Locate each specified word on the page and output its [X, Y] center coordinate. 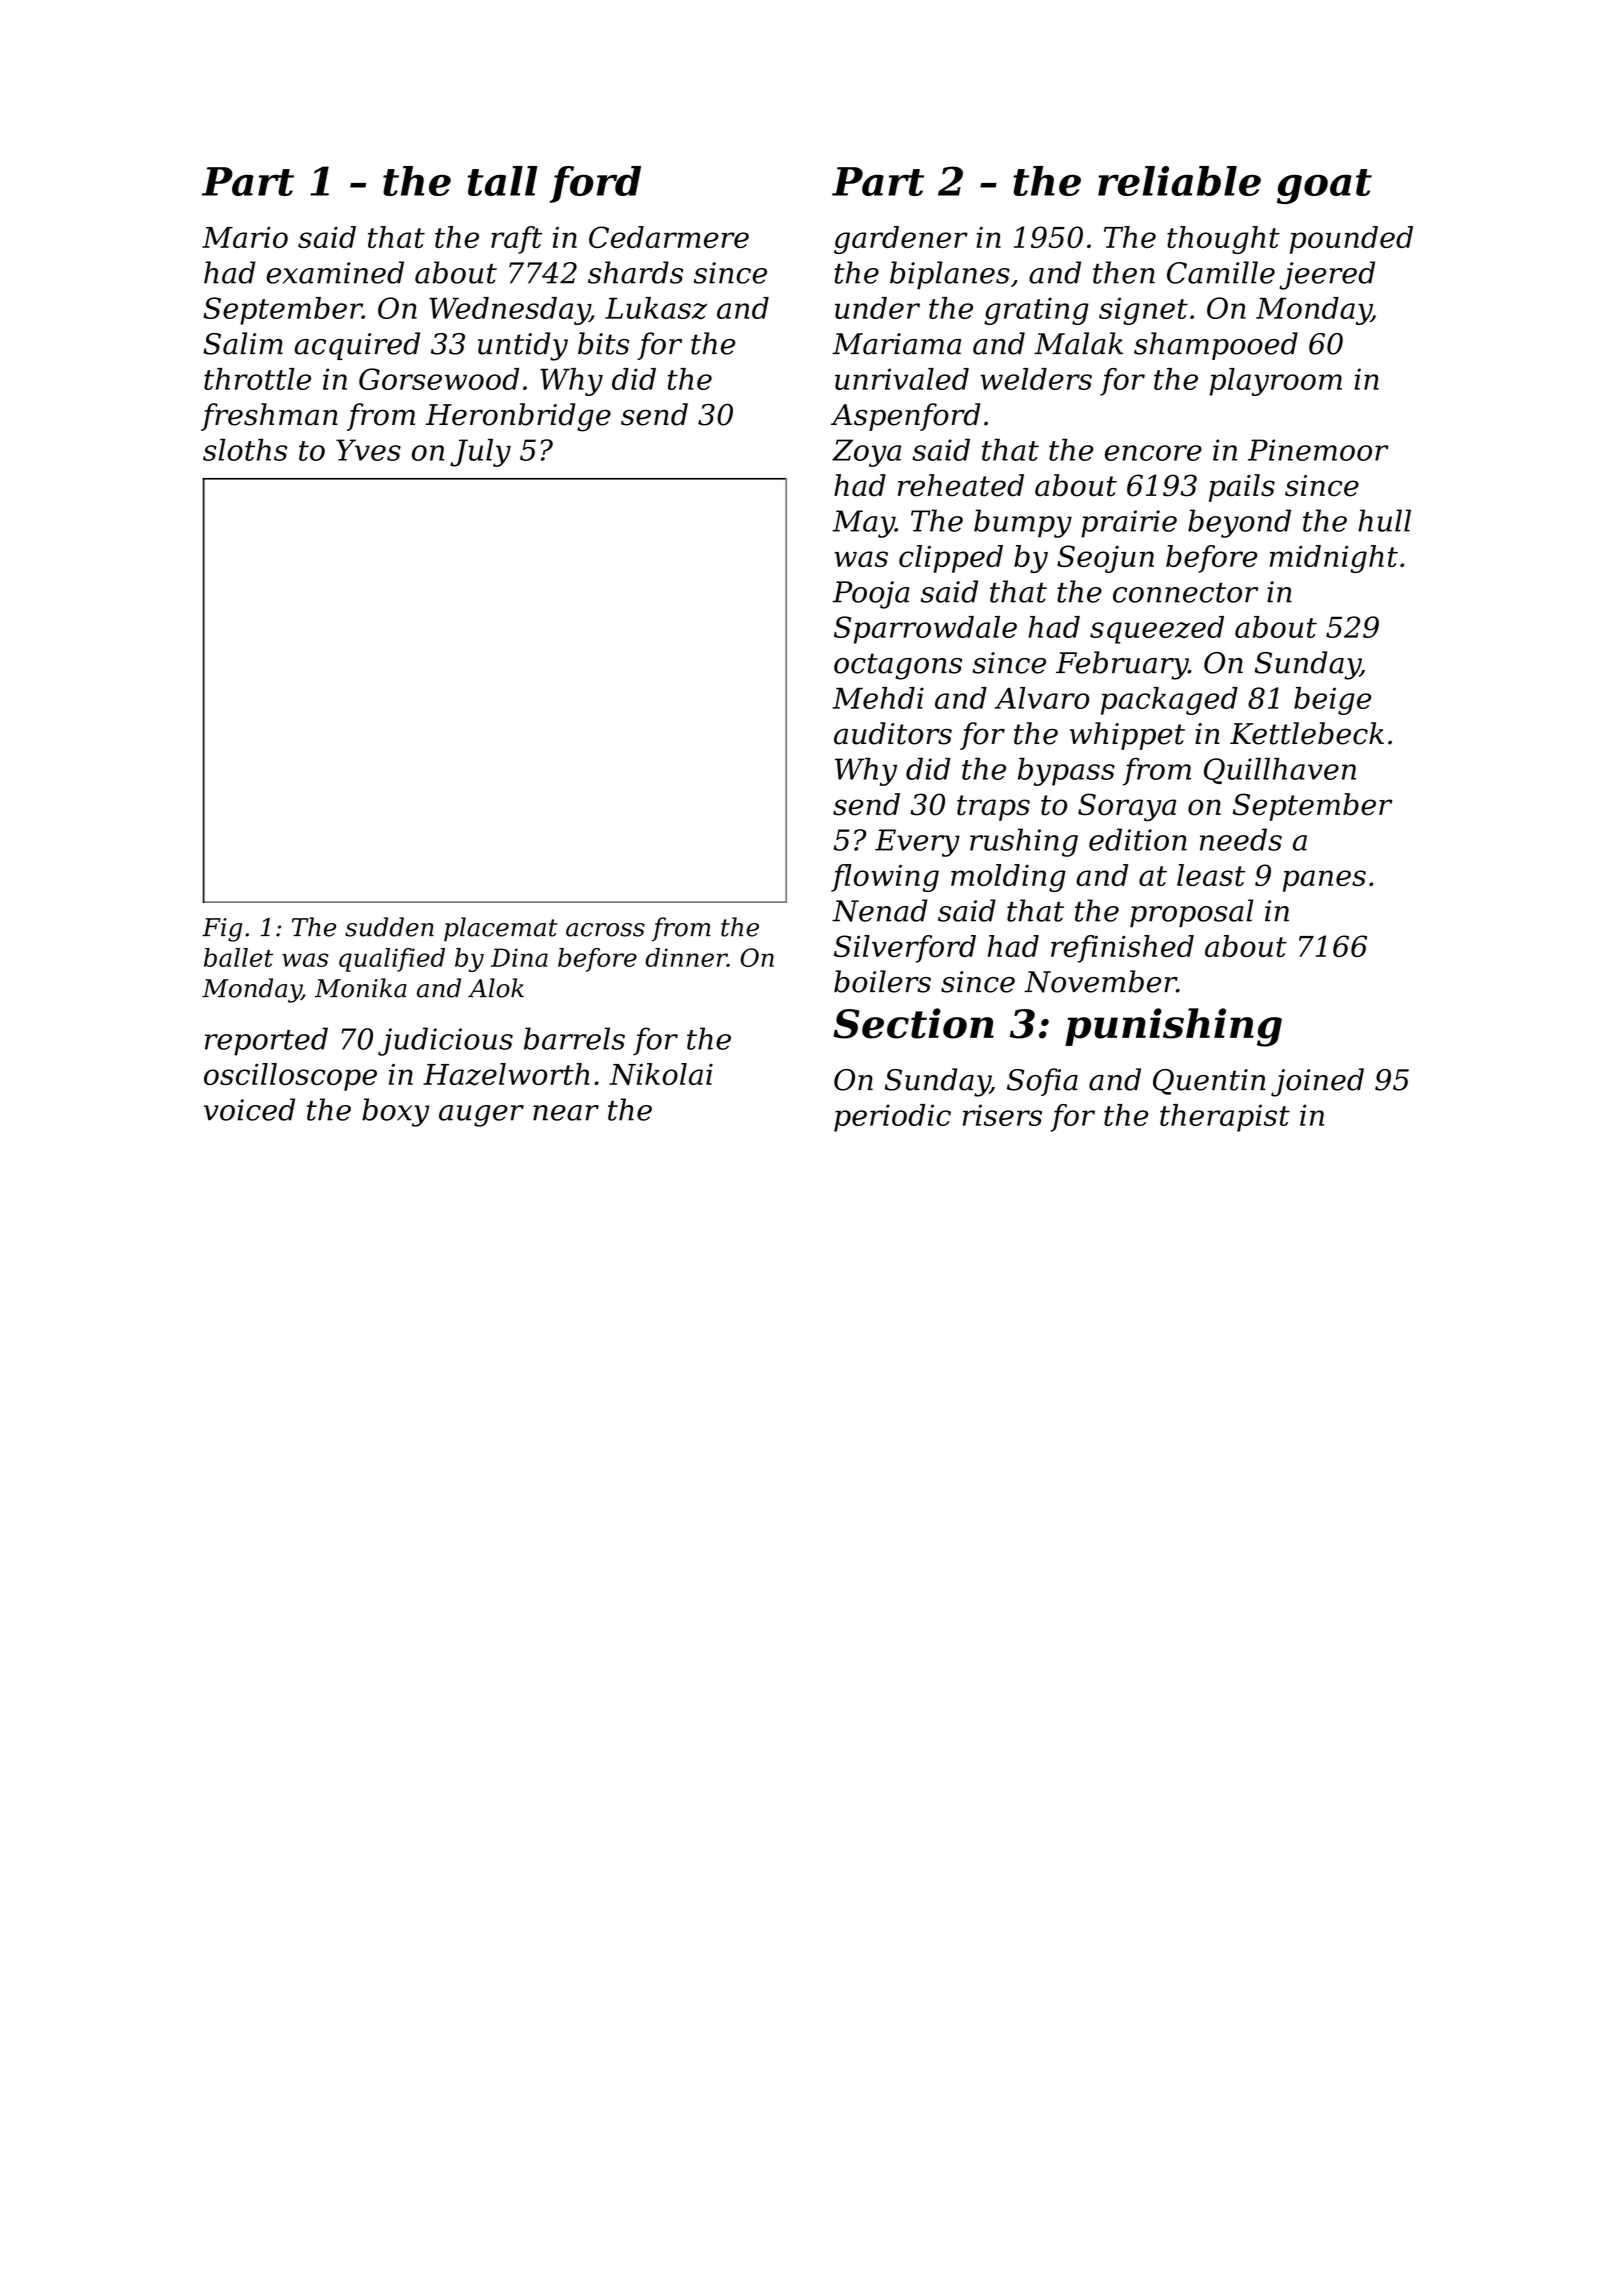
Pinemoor [1318, 450]
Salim [243, 343]
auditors [893, 733]
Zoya [866, 453]
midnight [1334, 559]
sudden [389, 927]
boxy [395, 1112]
